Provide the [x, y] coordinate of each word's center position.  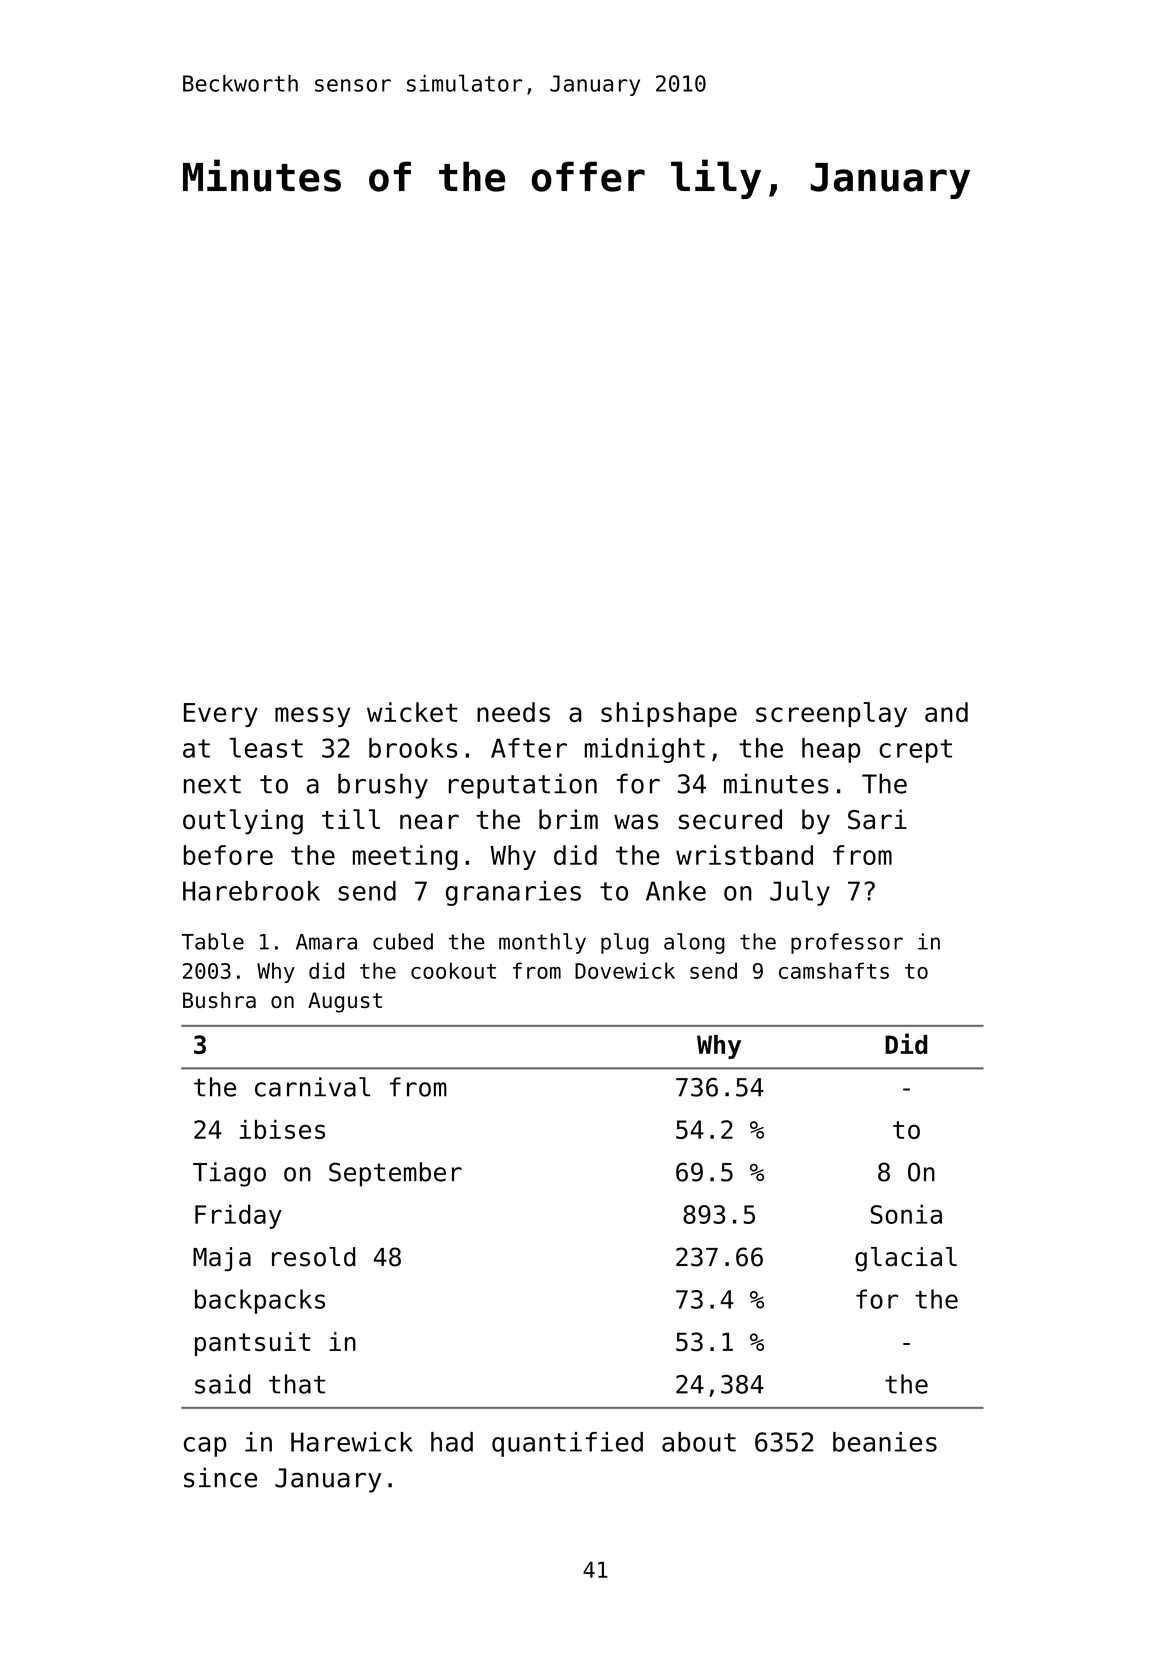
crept [915, 751]
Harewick [352, 1442]
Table [213, 941]
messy [312, 717]
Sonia [906, 1214]
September [395, 1174]
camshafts [834, 970]
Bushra [219, 1000]
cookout [453, 970]
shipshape [669, 714]
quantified [567, 1444]
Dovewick [625, 970]
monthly [542, 943]
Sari [877, 819]
